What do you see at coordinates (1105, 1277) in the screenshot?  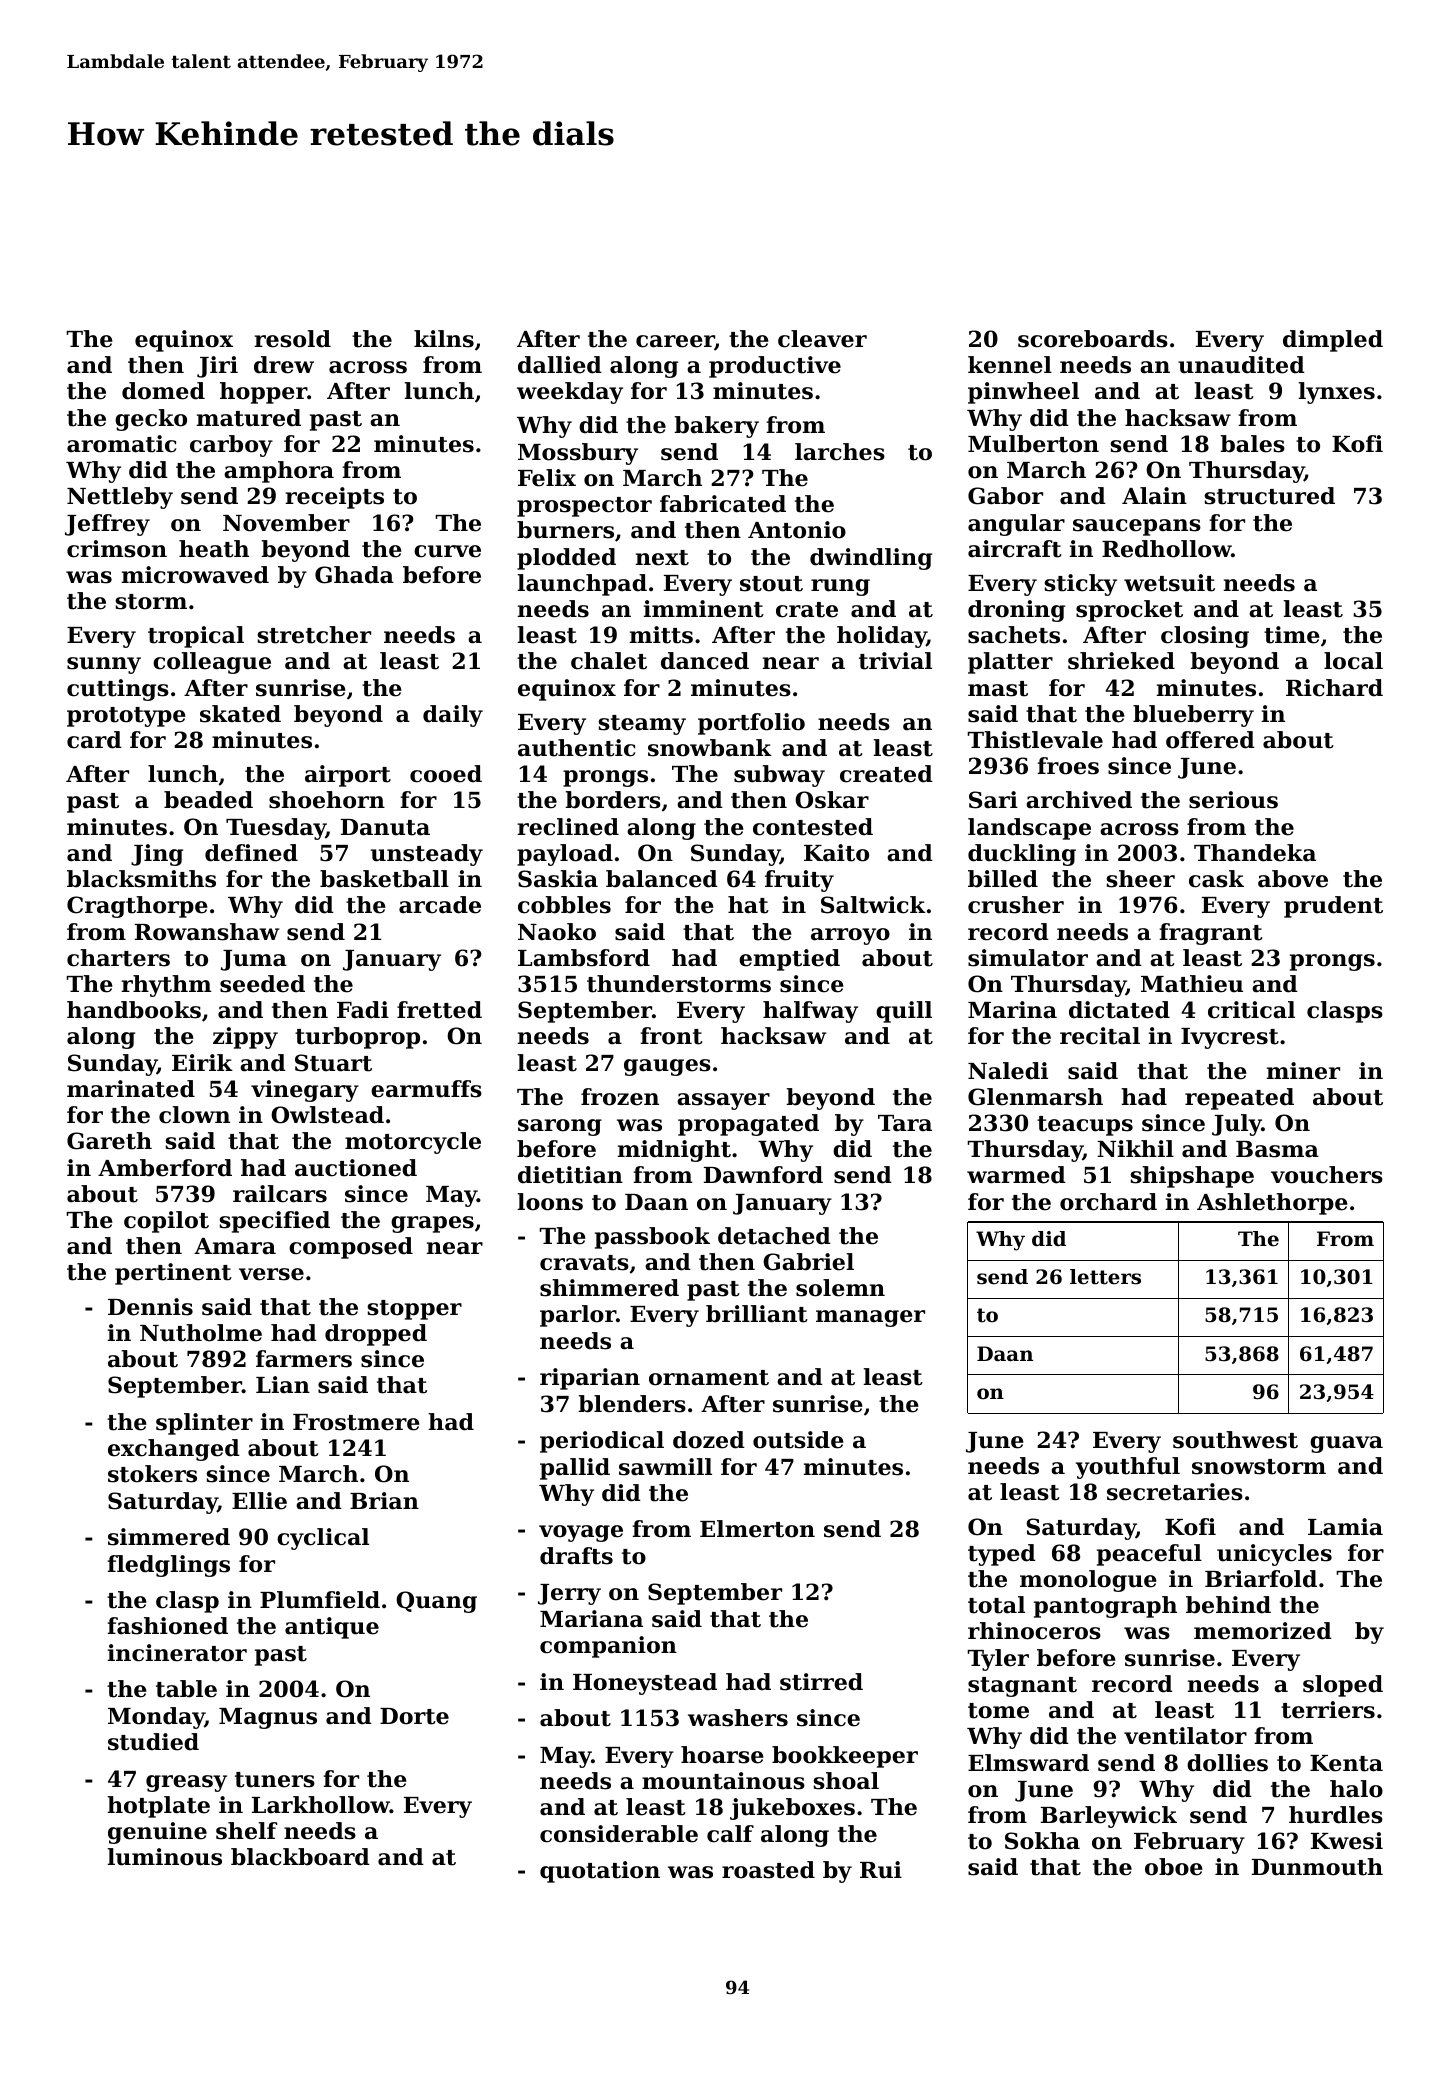 I see `letters` at bounding box center [1105, 1277].
